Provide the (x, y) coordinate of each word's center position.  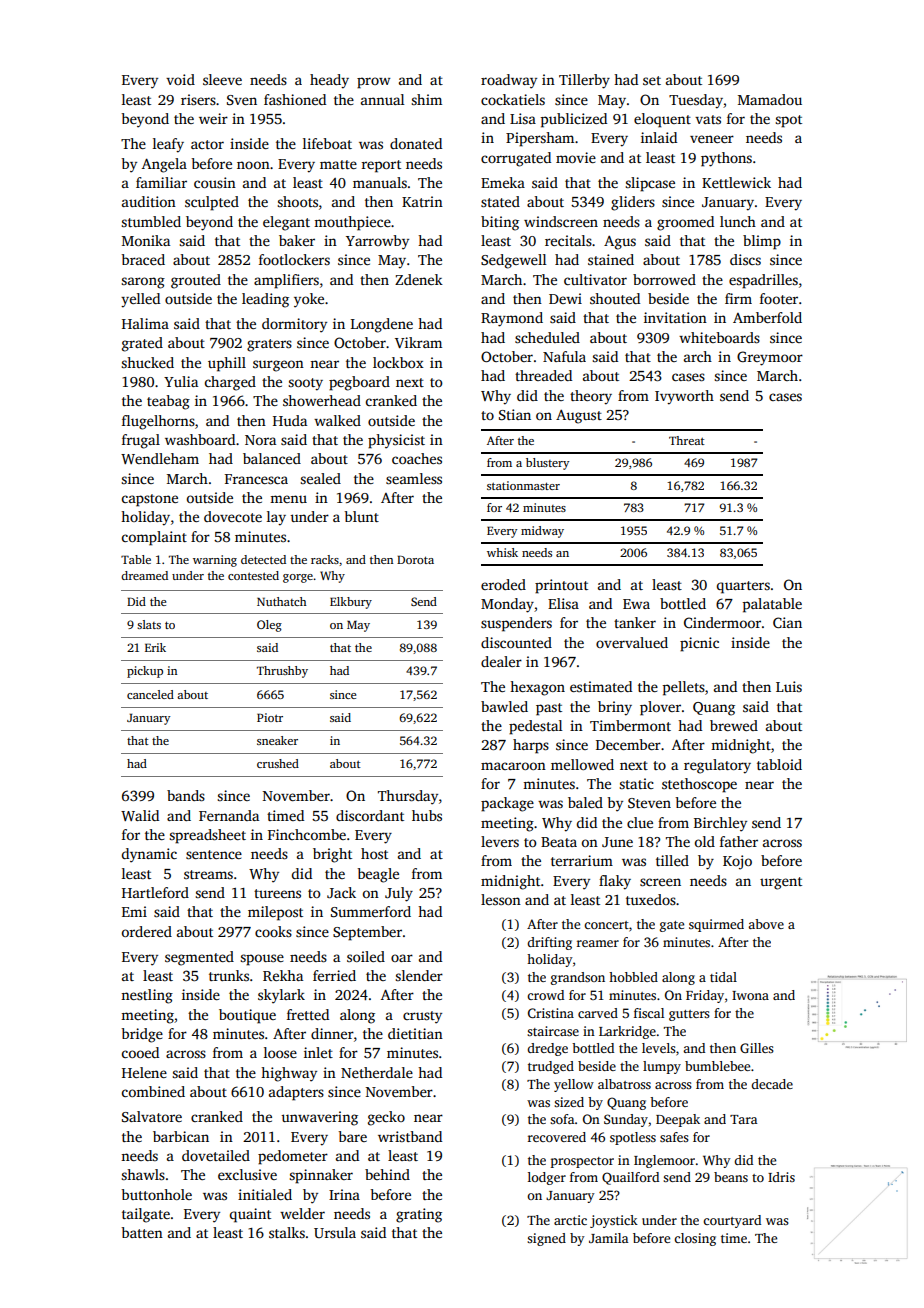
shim (426, 99)
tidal (723, 977)
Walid (140, 815)
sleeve (222, 79)
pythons (726, 159)
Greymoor (770, 358)
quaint (250, 1215)
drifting (549, 943)
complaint (154, 538)
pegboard (359, 383)
